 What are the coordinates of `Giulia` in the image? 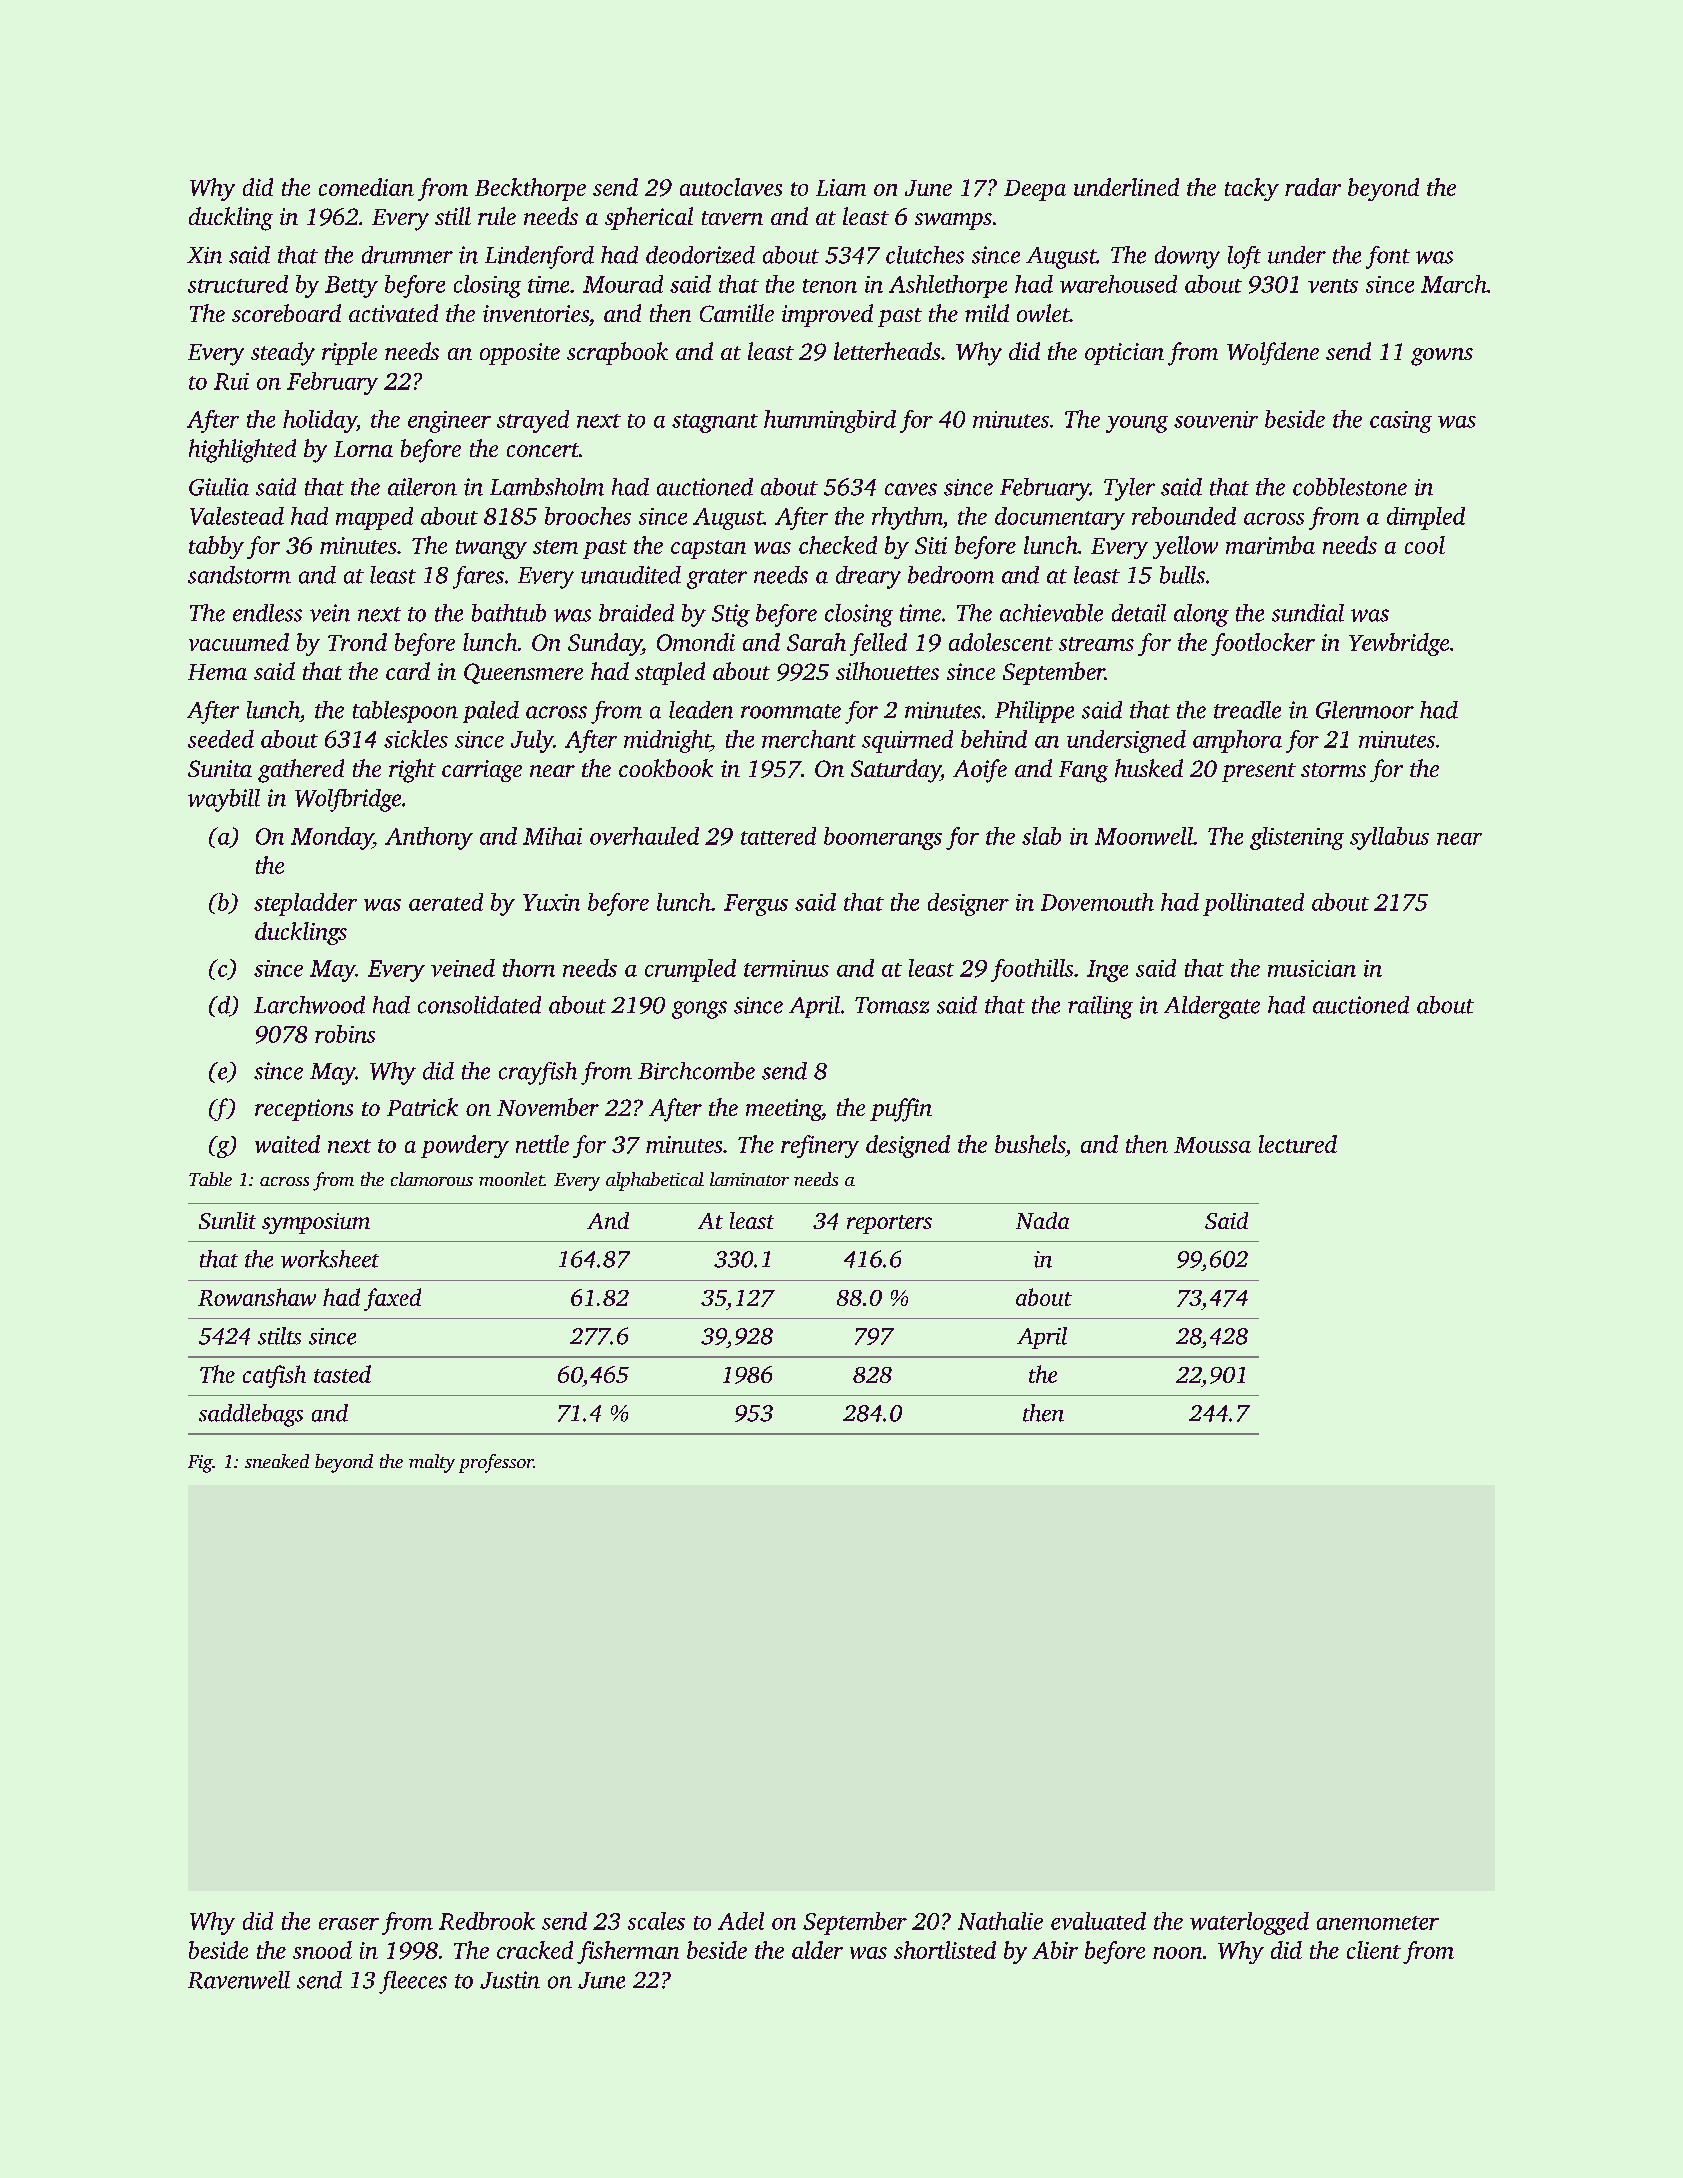 It's located at (219, 487).
